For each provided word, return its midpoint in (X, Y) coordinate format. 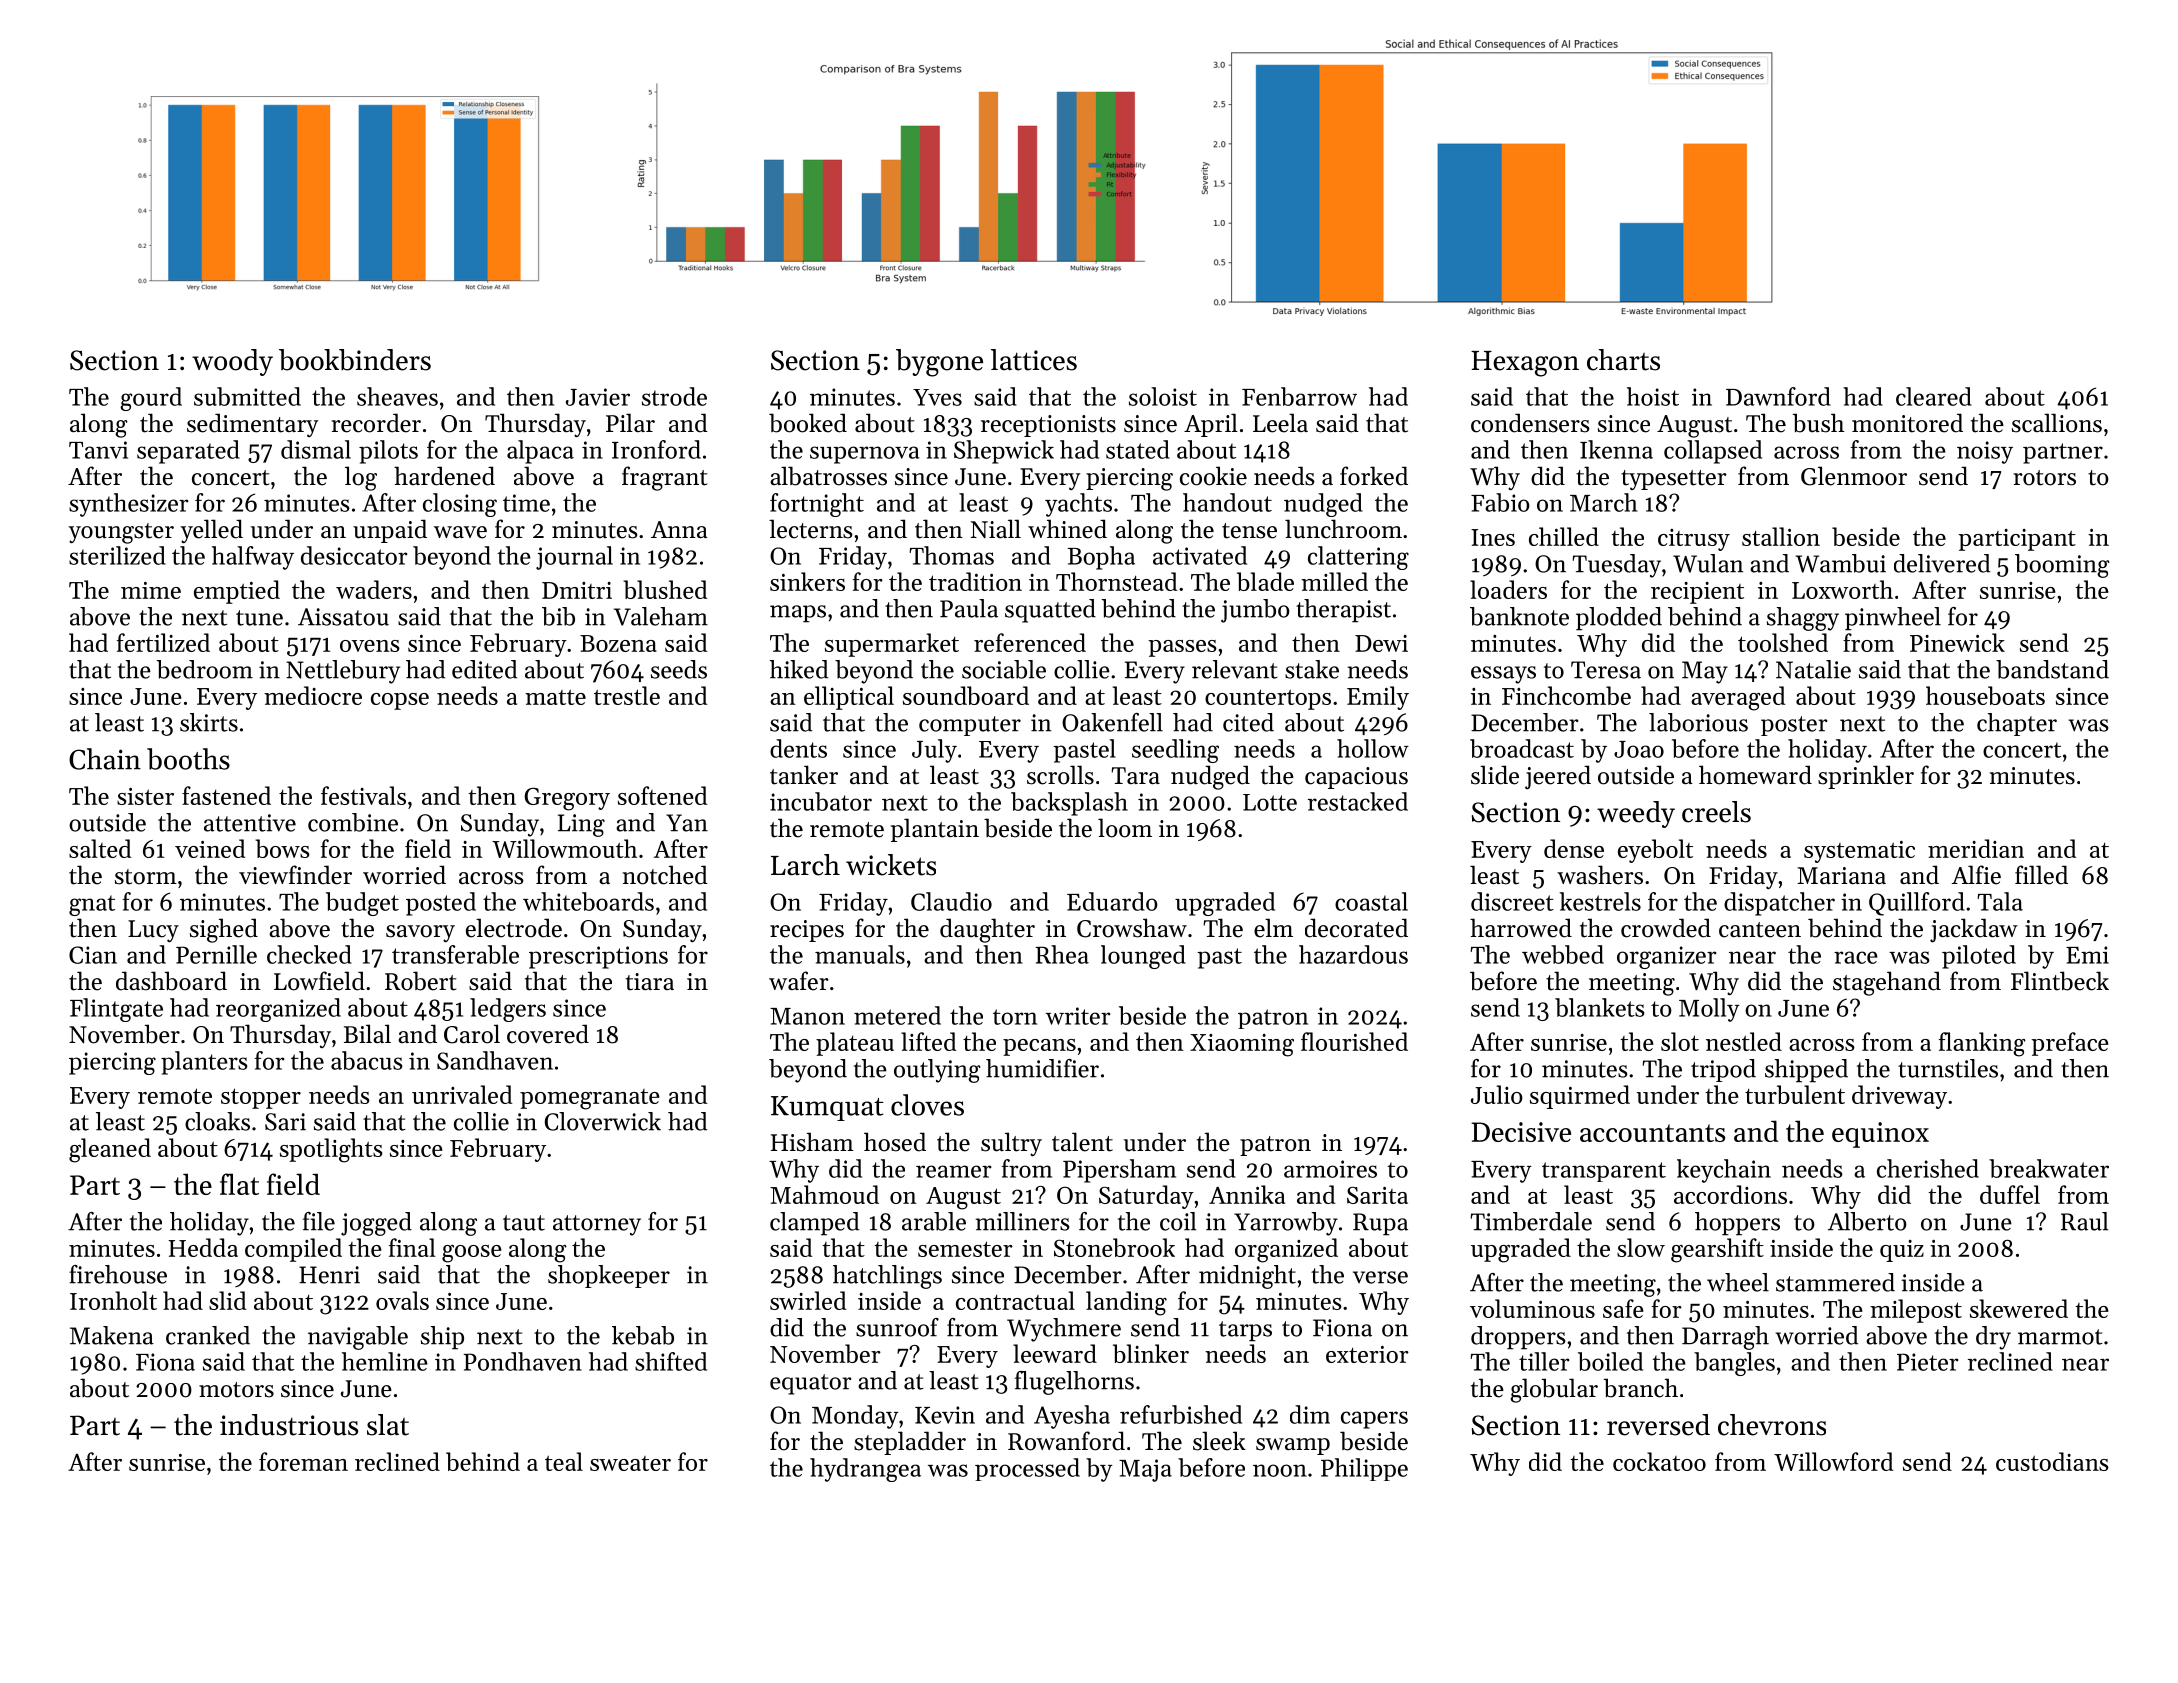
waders (374, 589)
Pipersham (1119, 1171)
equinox (1880, 1135)
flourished (1354, 1041)
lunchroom (1343, 529)
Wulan (1708, 563)
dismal (316, 449)
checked (309, 954)
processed (1027, 1469)
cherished (1928, 1168)
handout (1227, 502)
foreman (303, 1461)
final (412, 1247)
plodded (1619, 619)
